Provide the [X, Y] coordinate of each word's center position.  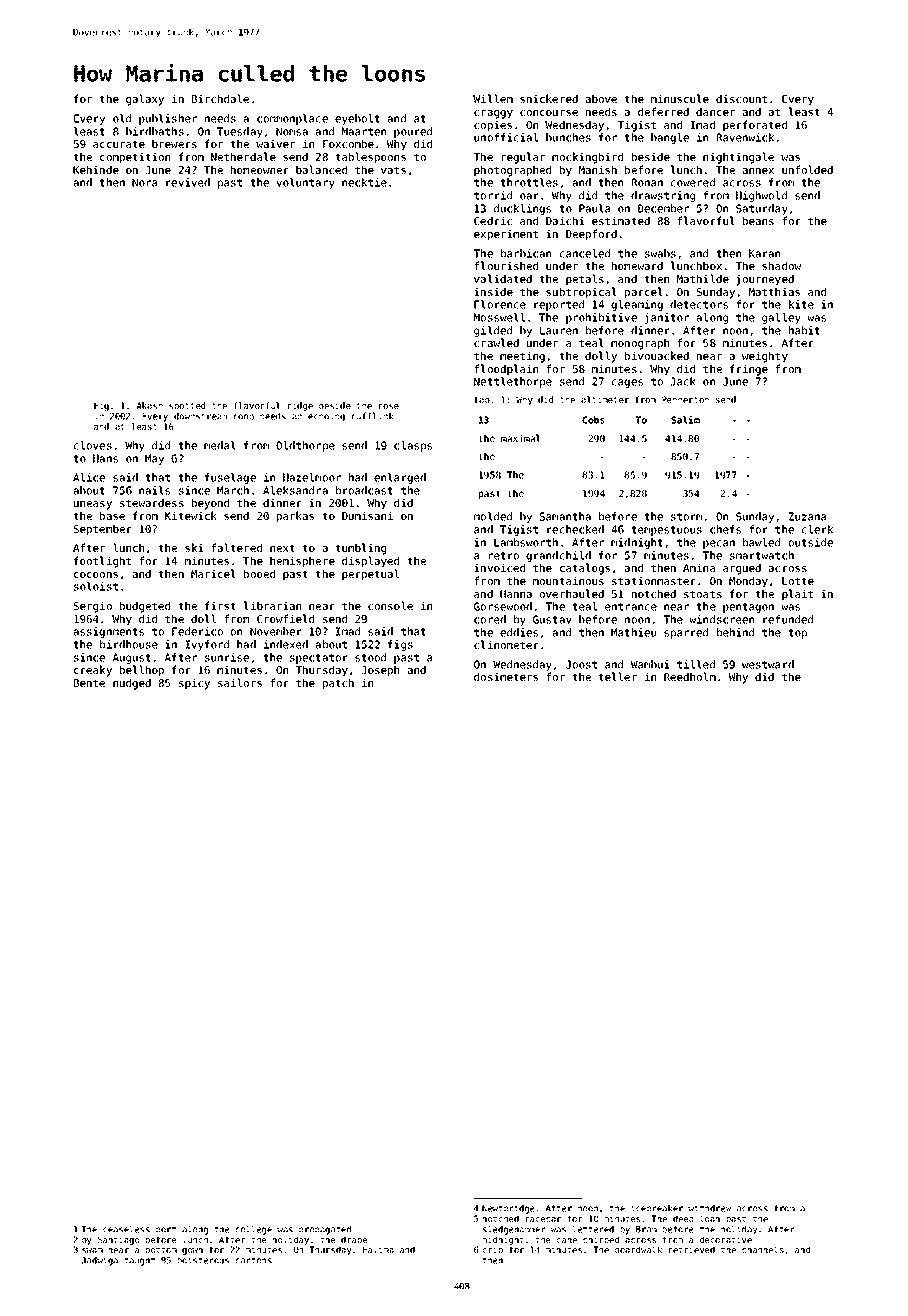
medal [220, 445]
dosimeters [506, 676]
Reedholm [690, 676]
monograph [640, 344]
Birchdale [220, 98]
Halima [378, 1249]
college [254, 1230]
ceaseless [126, 1229]
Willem [493, 98]
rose [389, 406]
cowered [693, 182]
